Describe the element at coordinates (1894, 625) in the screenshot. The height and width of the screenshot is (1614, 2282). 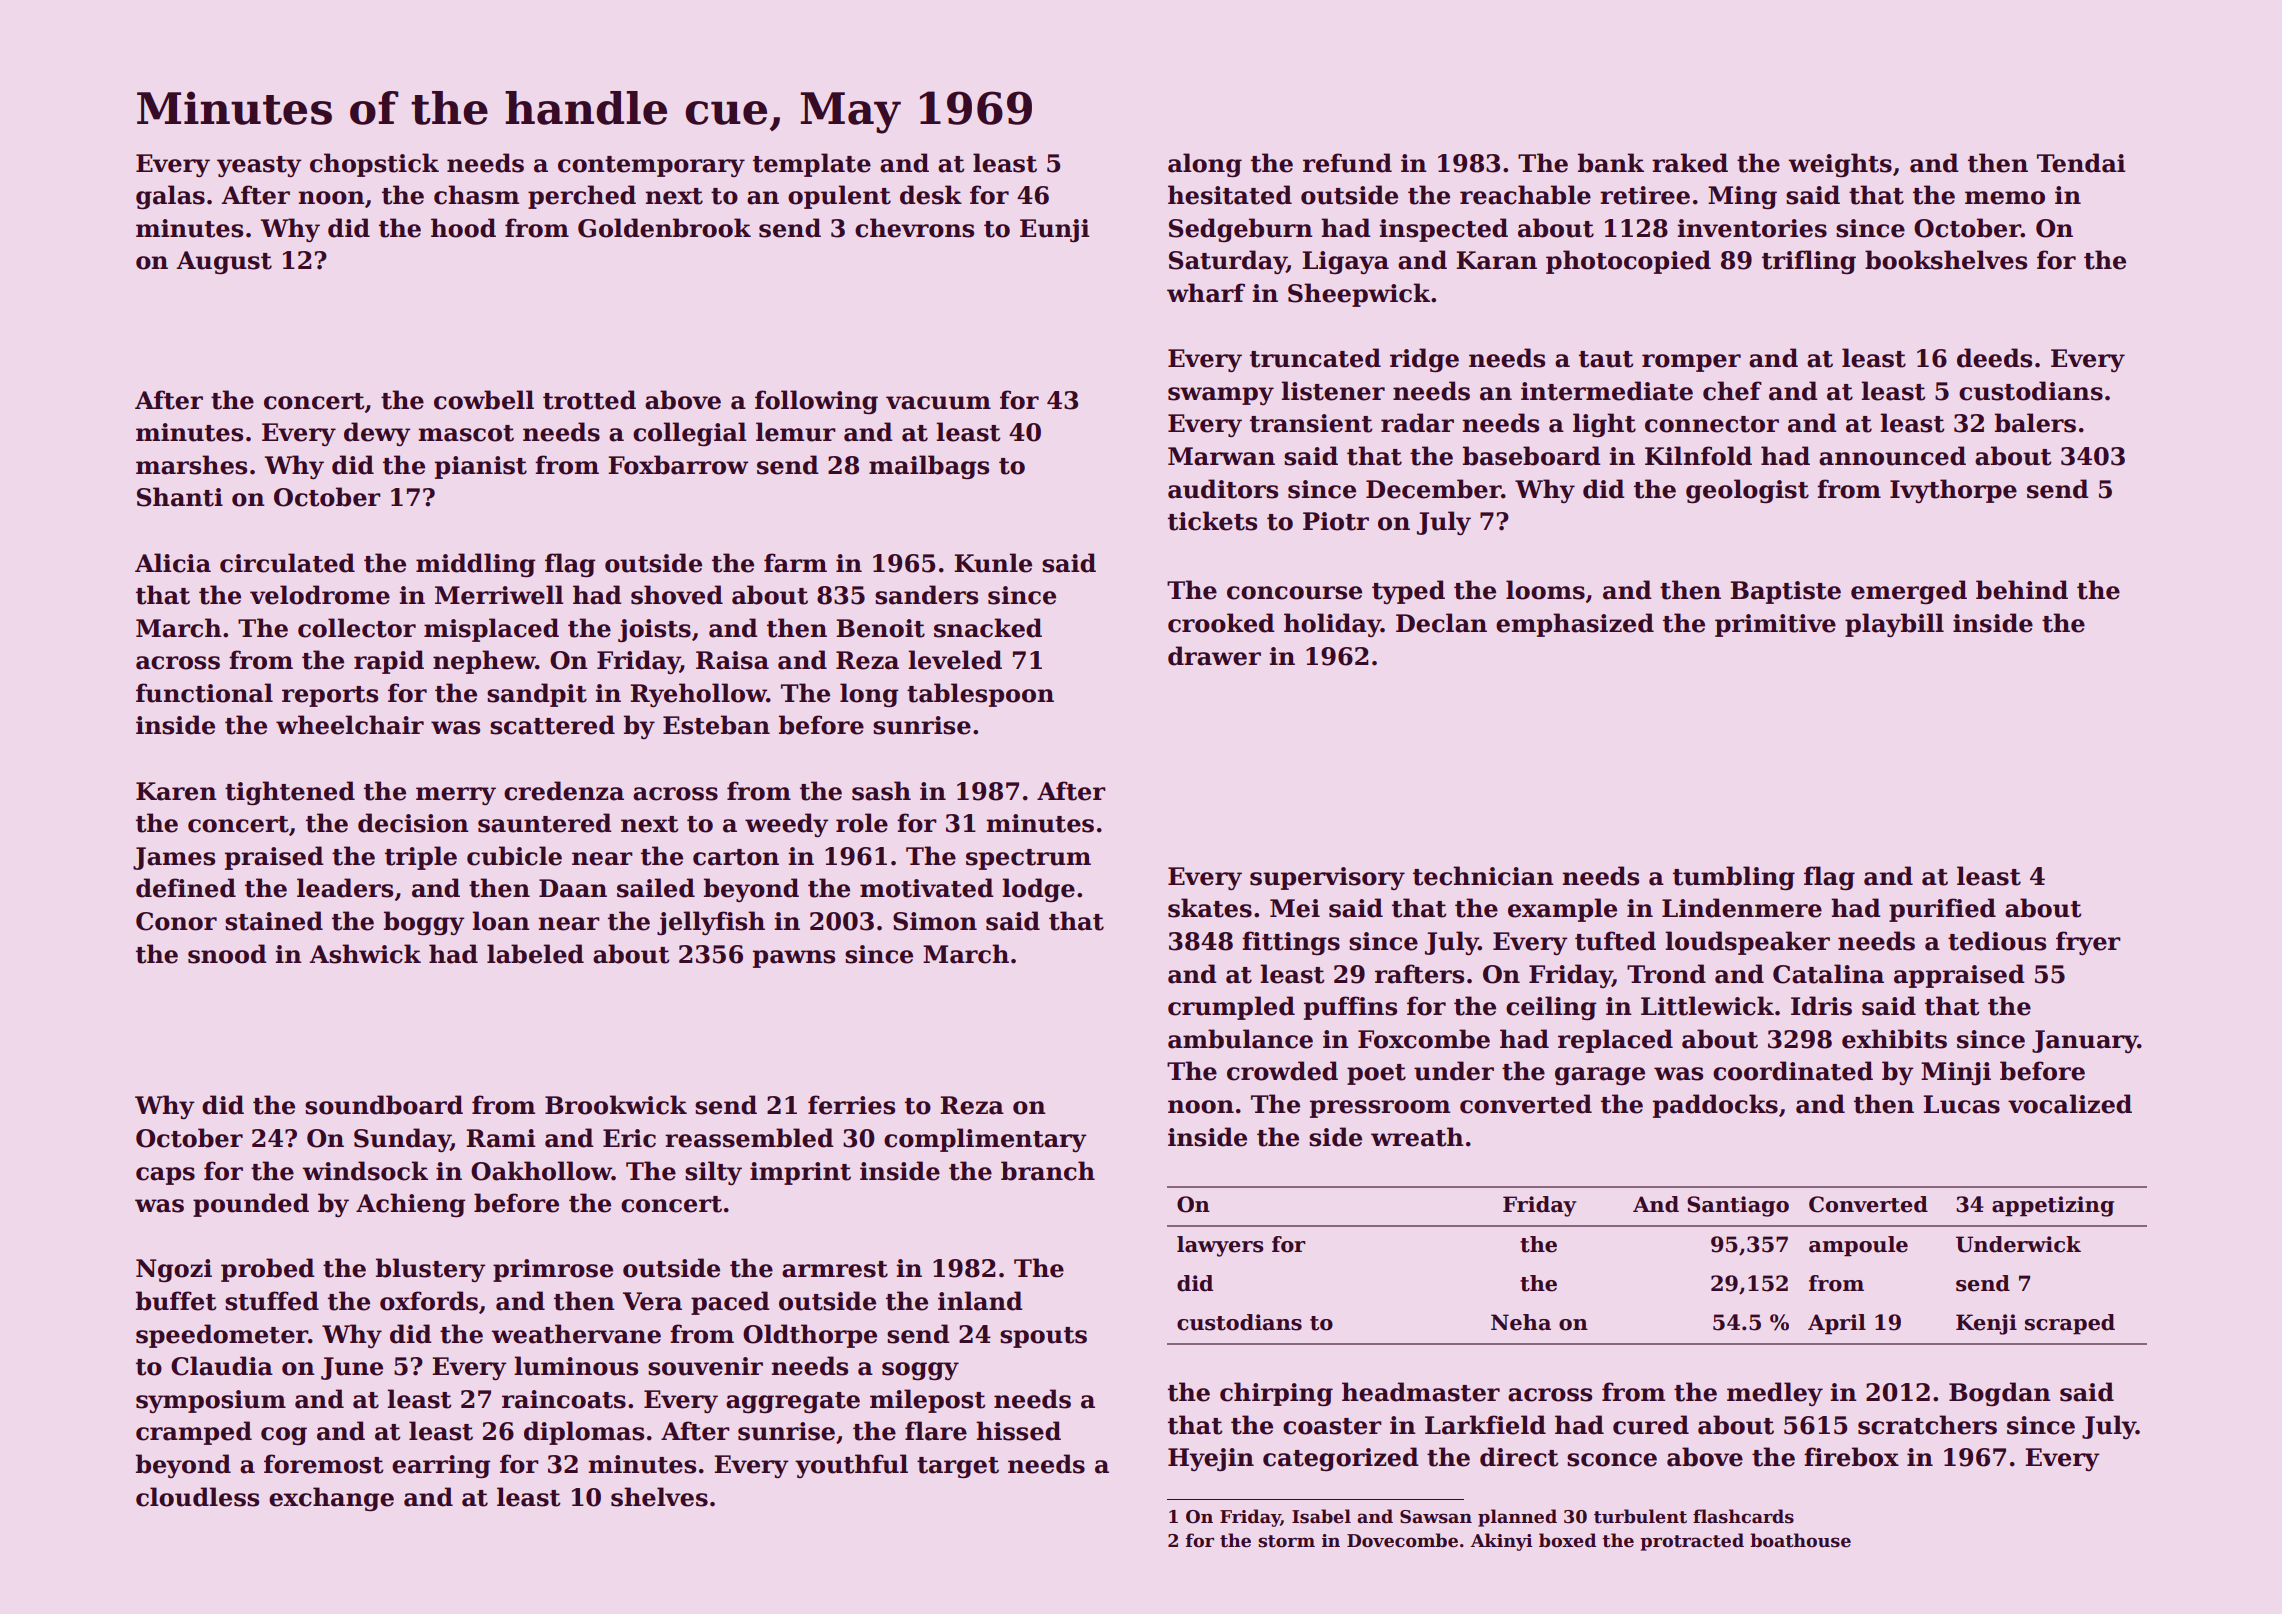
I see `playbill` at that location.
